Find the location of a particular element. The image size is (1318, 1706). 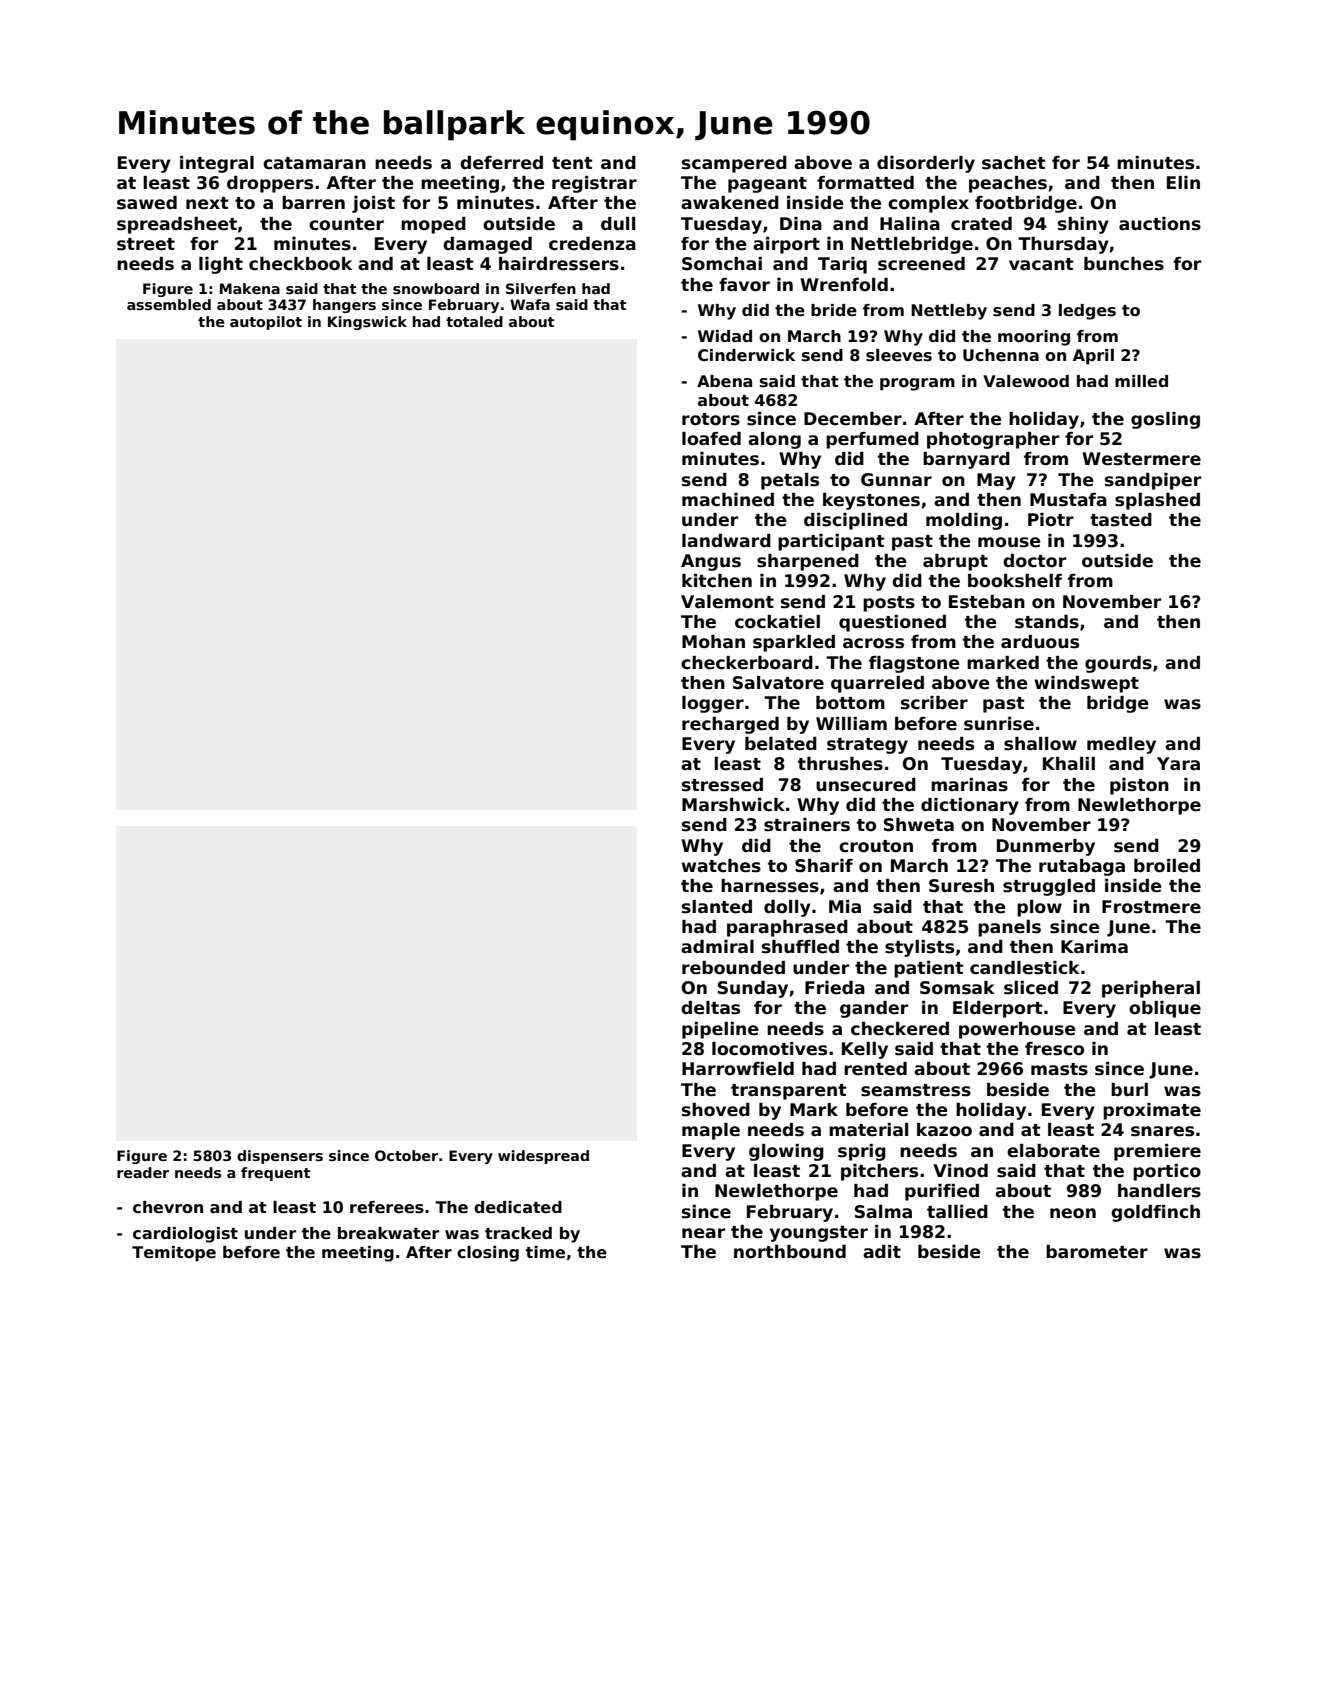

broiled is located at coordinates (1167, 866).
